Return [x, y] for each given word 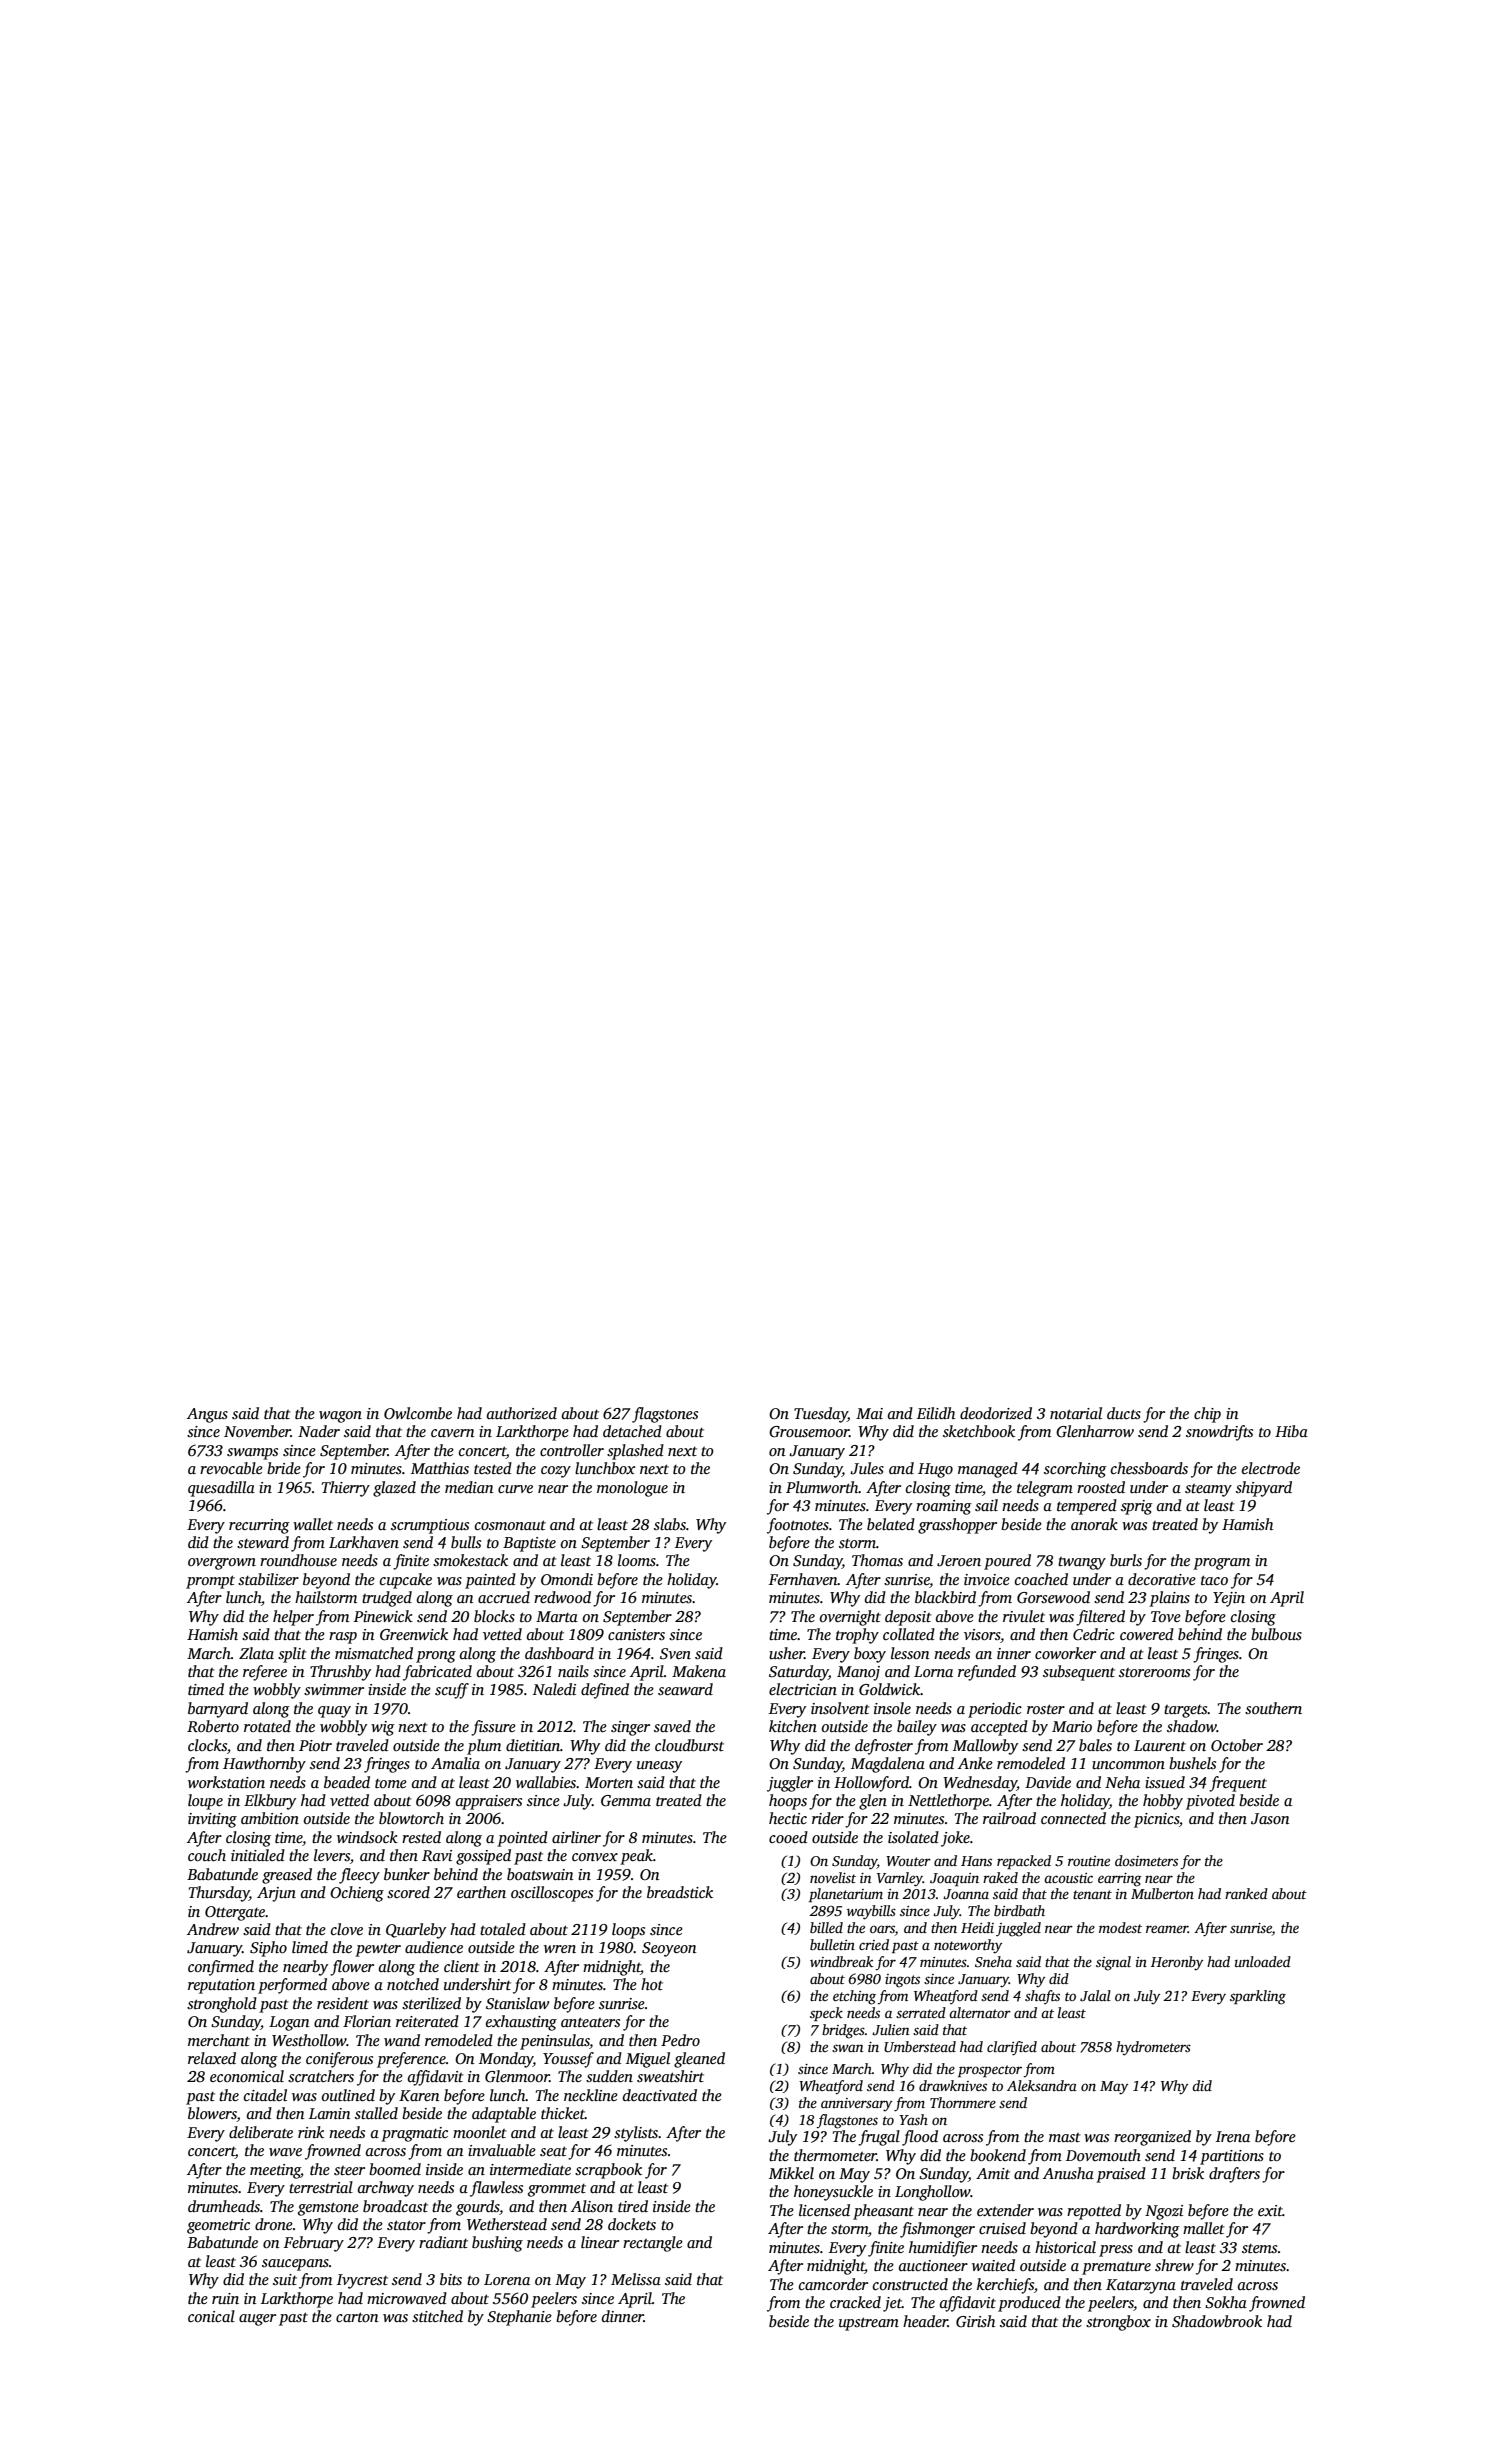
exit [1270, 2210]
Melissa [636, 2279]
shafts [1042, 1997]
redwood [562, 1597]
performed [292, 1986]
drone [274, 2224]
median [469, 1487]
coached [1041, 1579]
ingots [902, 1981]
